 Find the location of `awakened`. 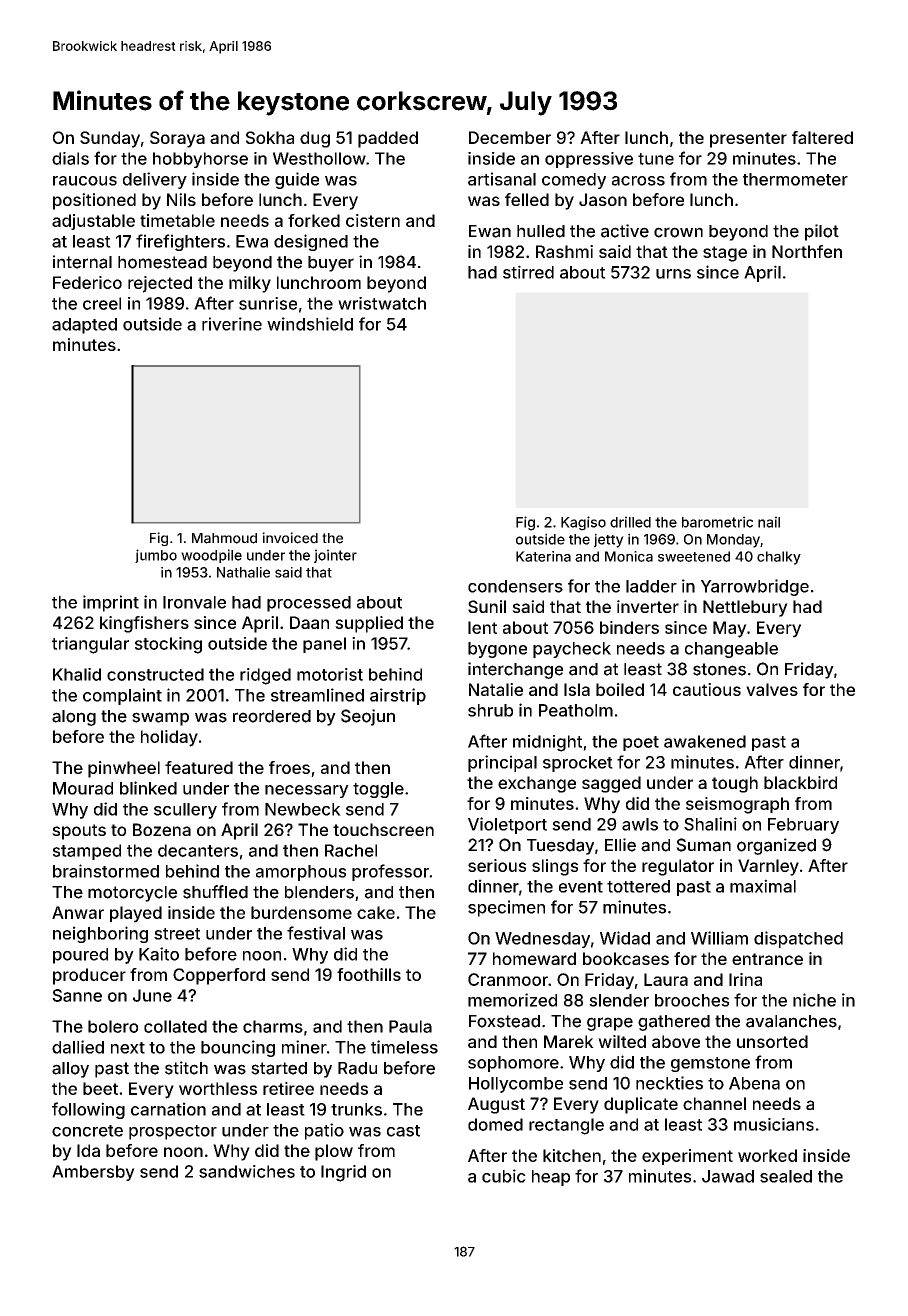

awakened is located at coordinates (705, 741).
